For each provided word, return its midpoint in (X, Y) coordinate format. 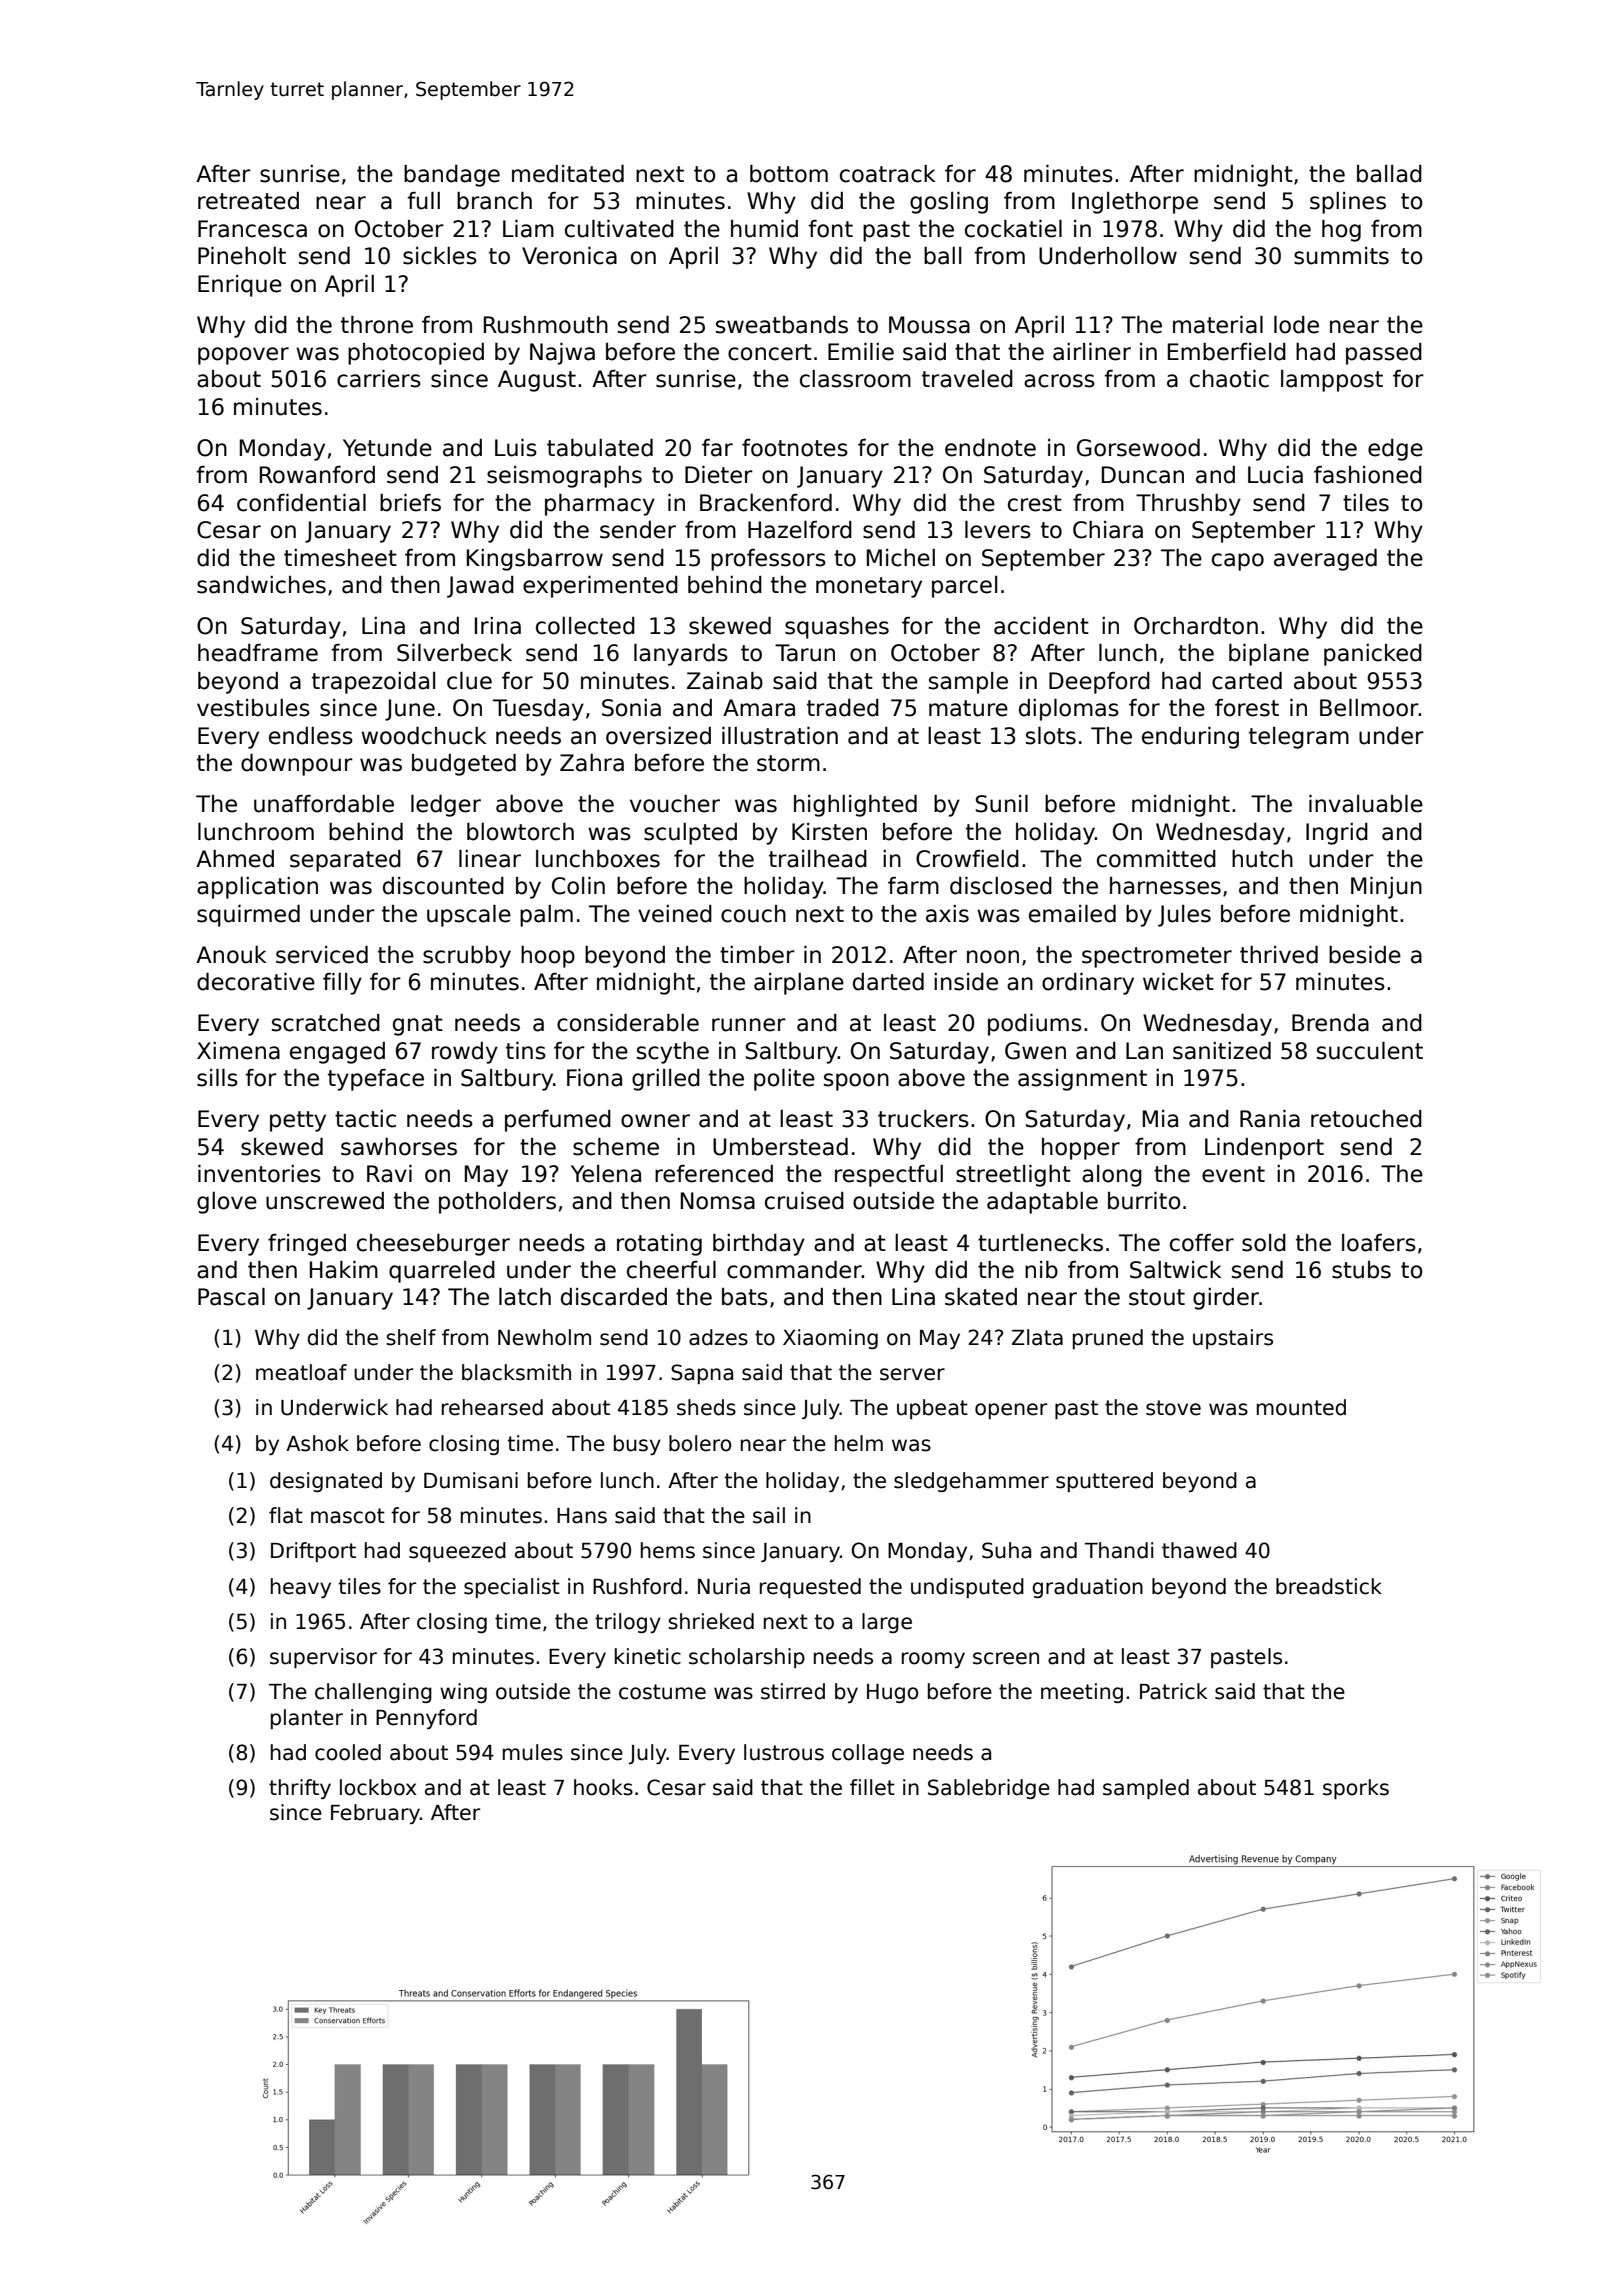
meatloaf (301, 1372)
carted (1247, 681)
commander (794, 1270)
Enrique (240, 286)
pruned (1108, 1339)
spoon (856, 1082)
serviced (322, 955)
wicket (1178, 982)
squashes (837, 628)
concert (770, 352)
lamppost (1332, 381)
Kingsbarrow (535, 560)
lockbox (378, 1787)
